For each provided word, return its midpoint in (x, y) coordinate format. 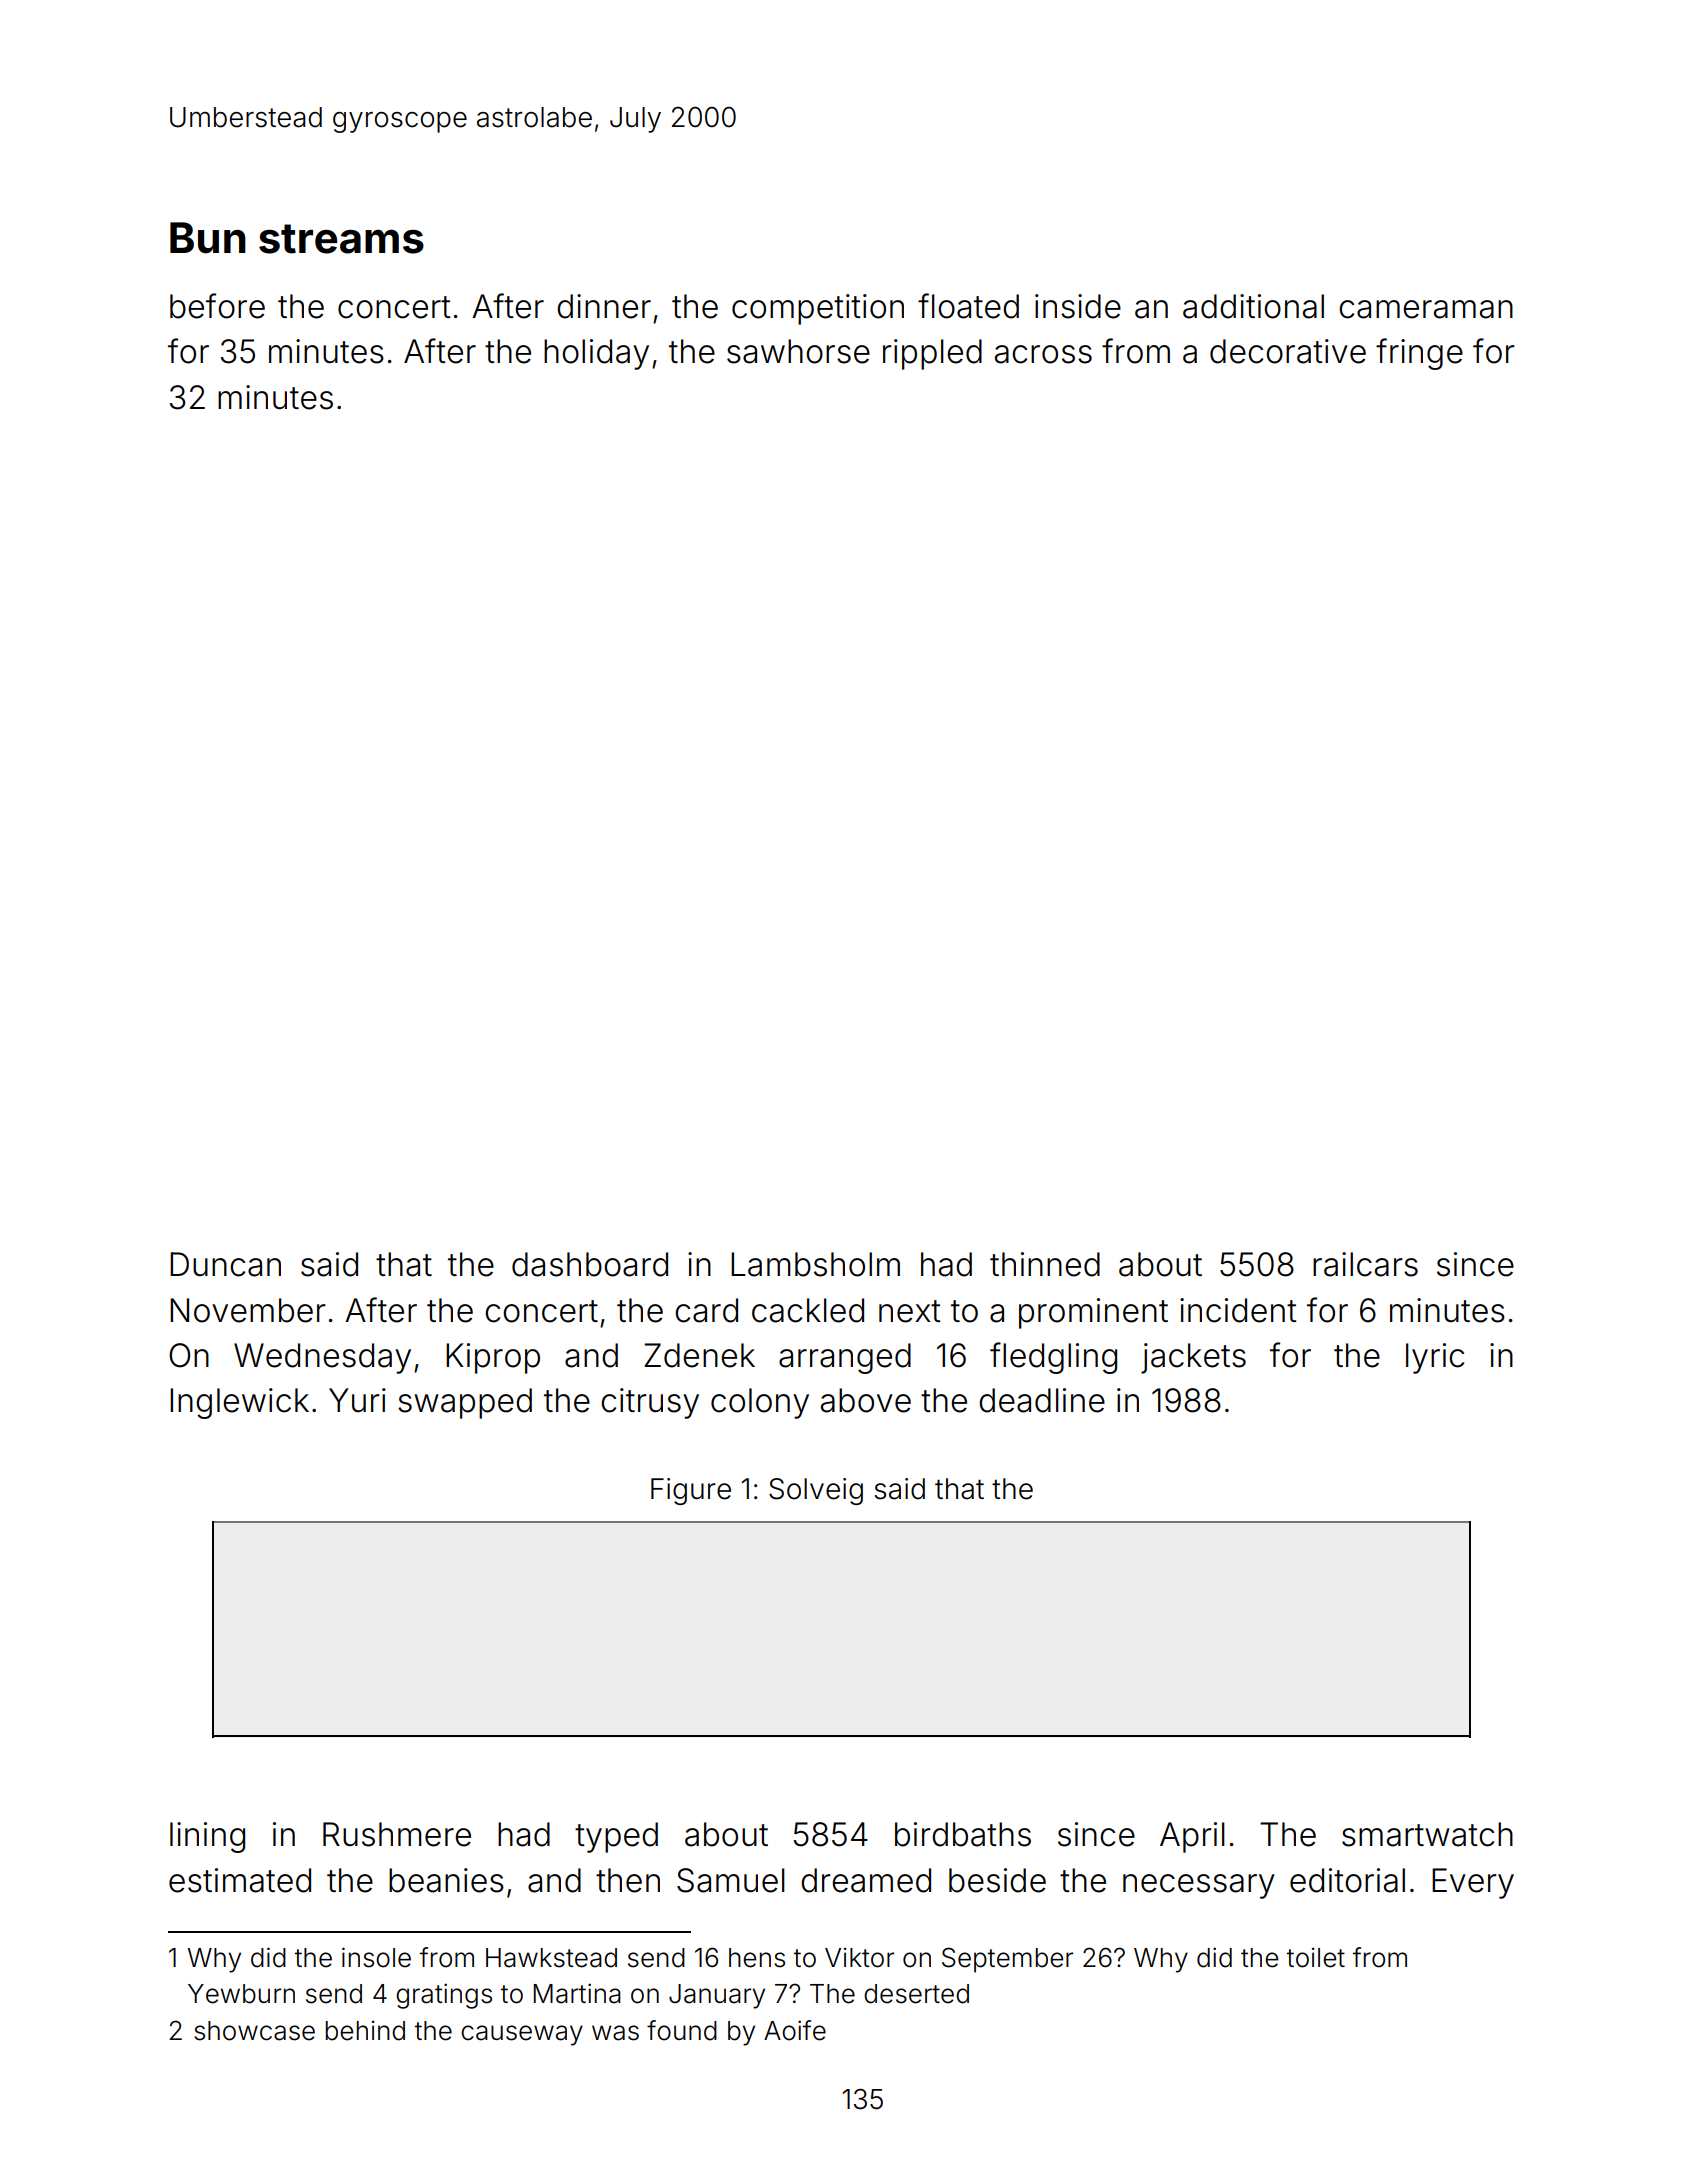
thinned (1045, 1264)
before (217, 306)
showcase (254, 2031)
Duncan (225, 1264)
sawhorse (798, 351)
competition (818, 309)
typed (616, 1837)
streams (341, 239)
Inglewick (239, 1403)
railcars (1365, 1264)
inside (1078, 306)
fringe (1419, 354)
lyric (1435, 1358)
